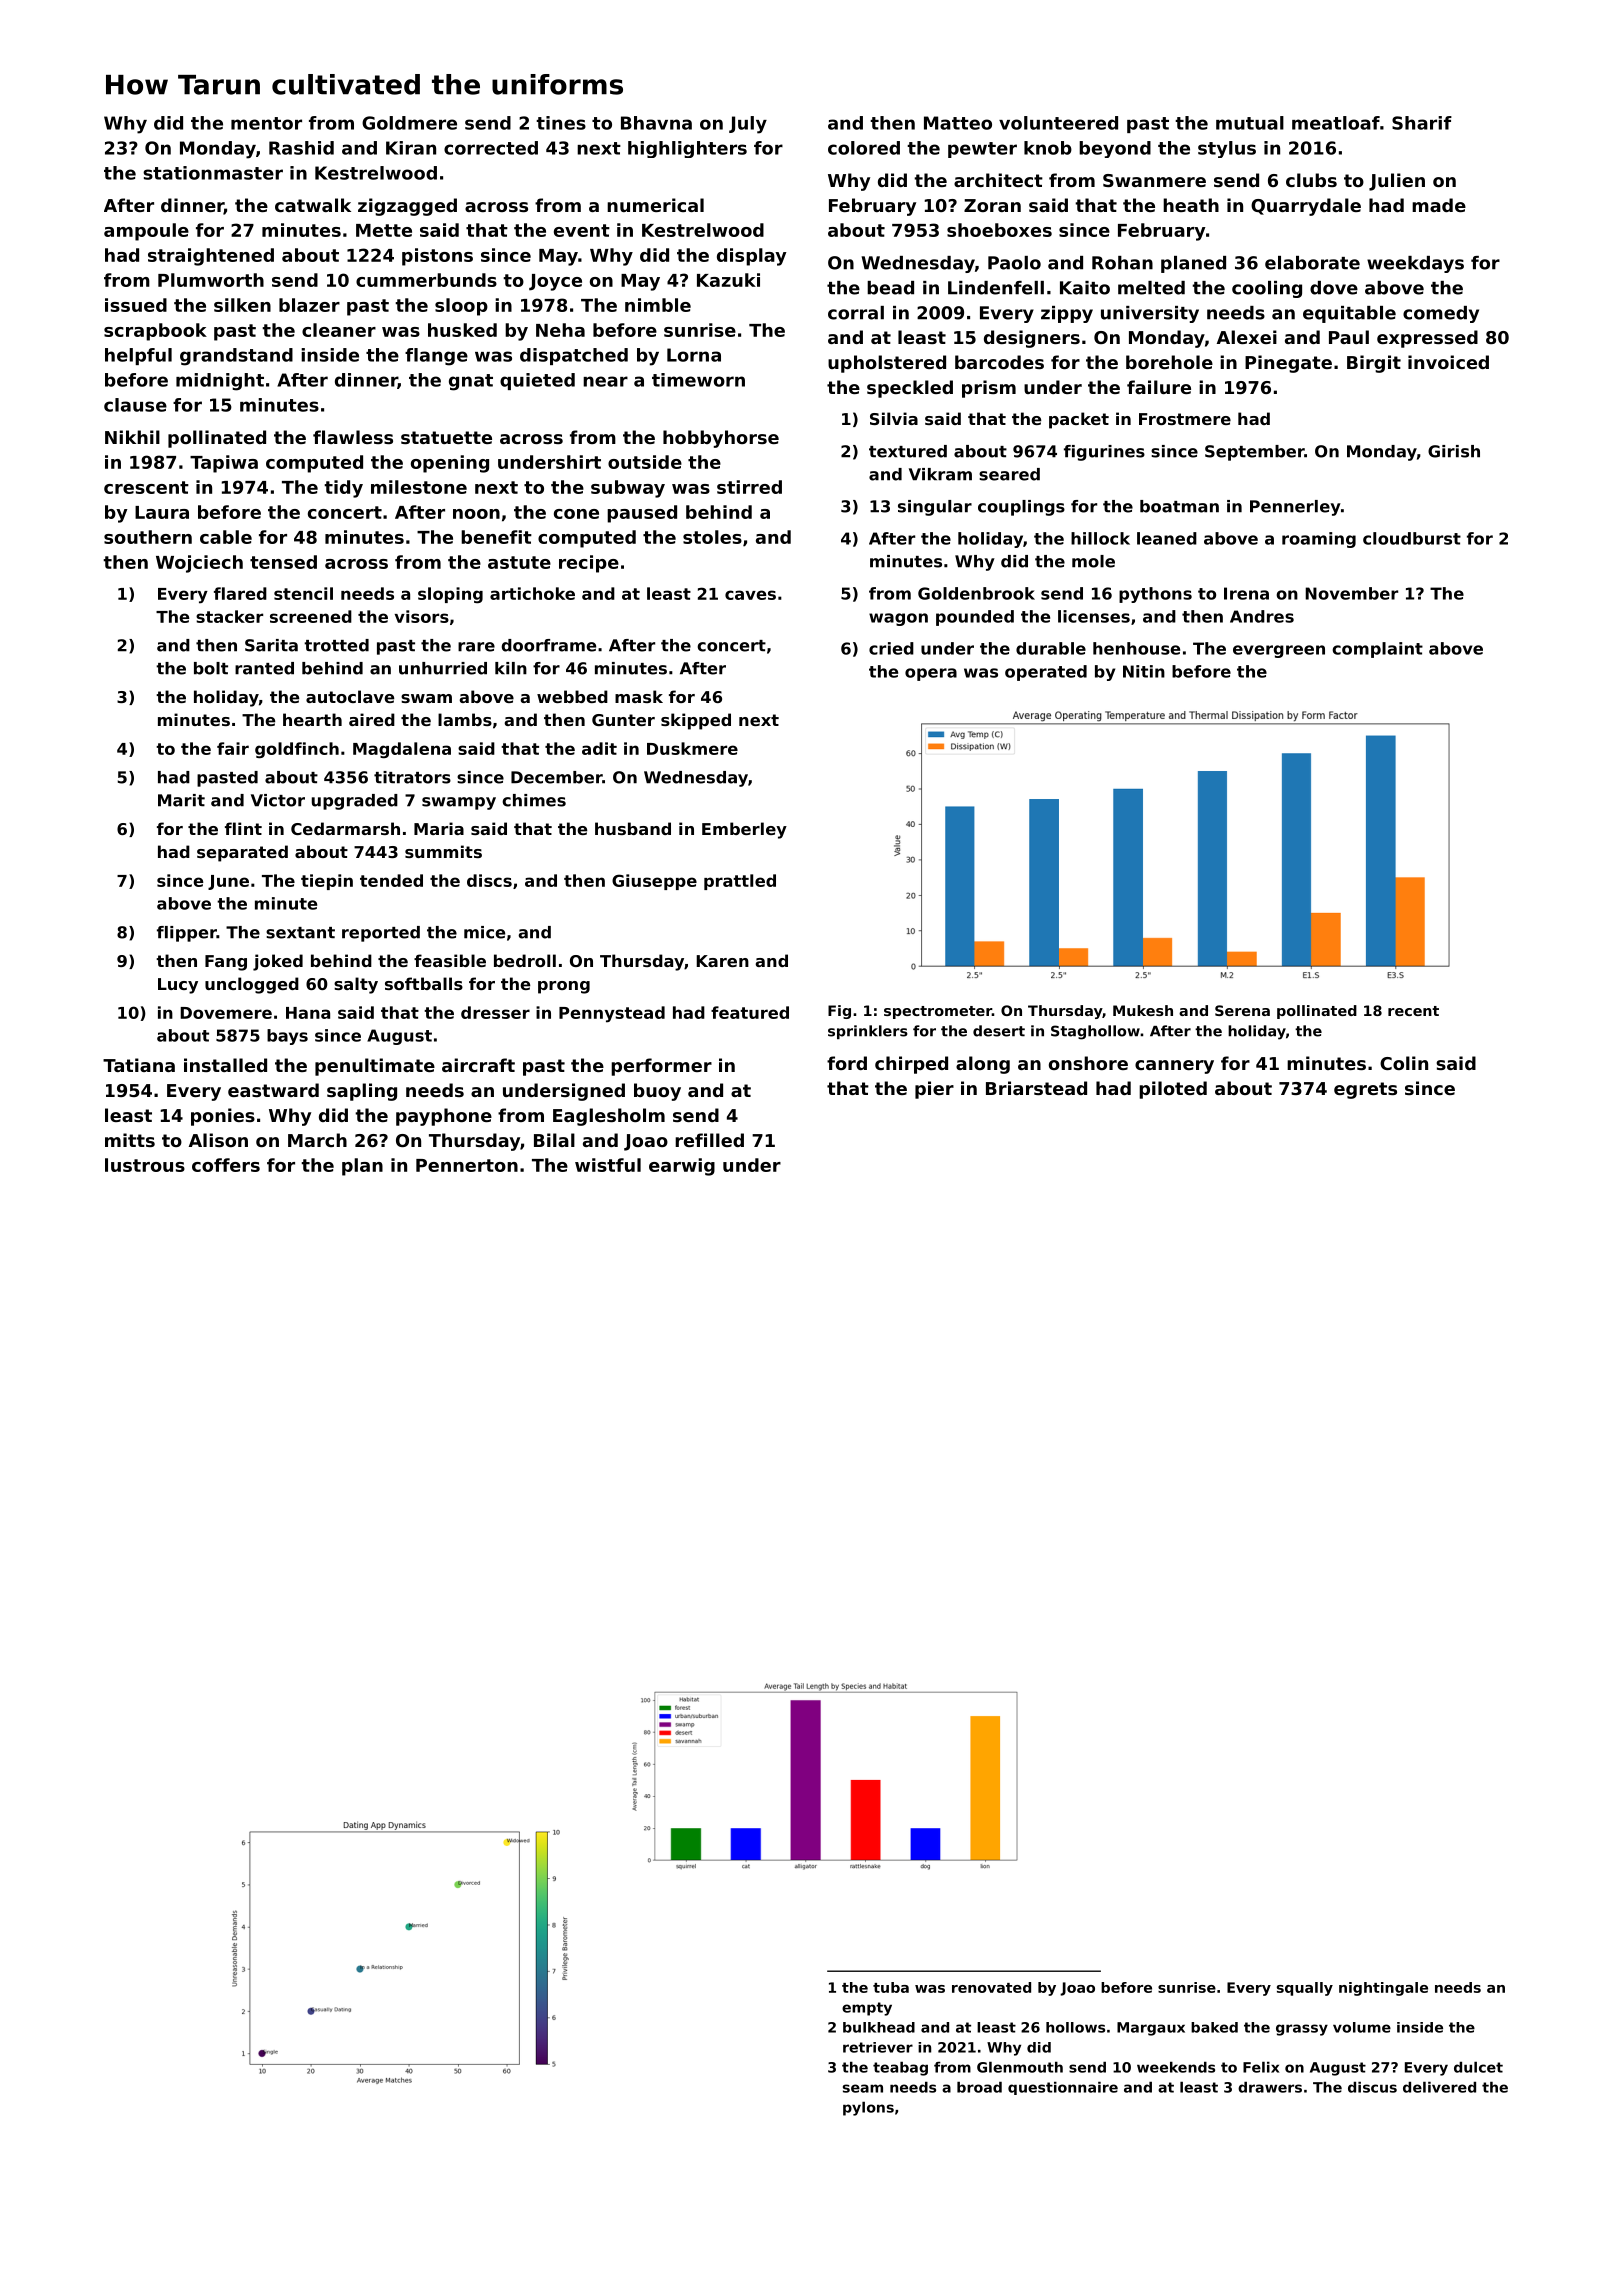 Image resolution: width=1620 pixels, height=2292 pixels. What do you see at coordinates (979, 2087) in the screenshot?
I see `broad` at bounding box center [979, 2087].
